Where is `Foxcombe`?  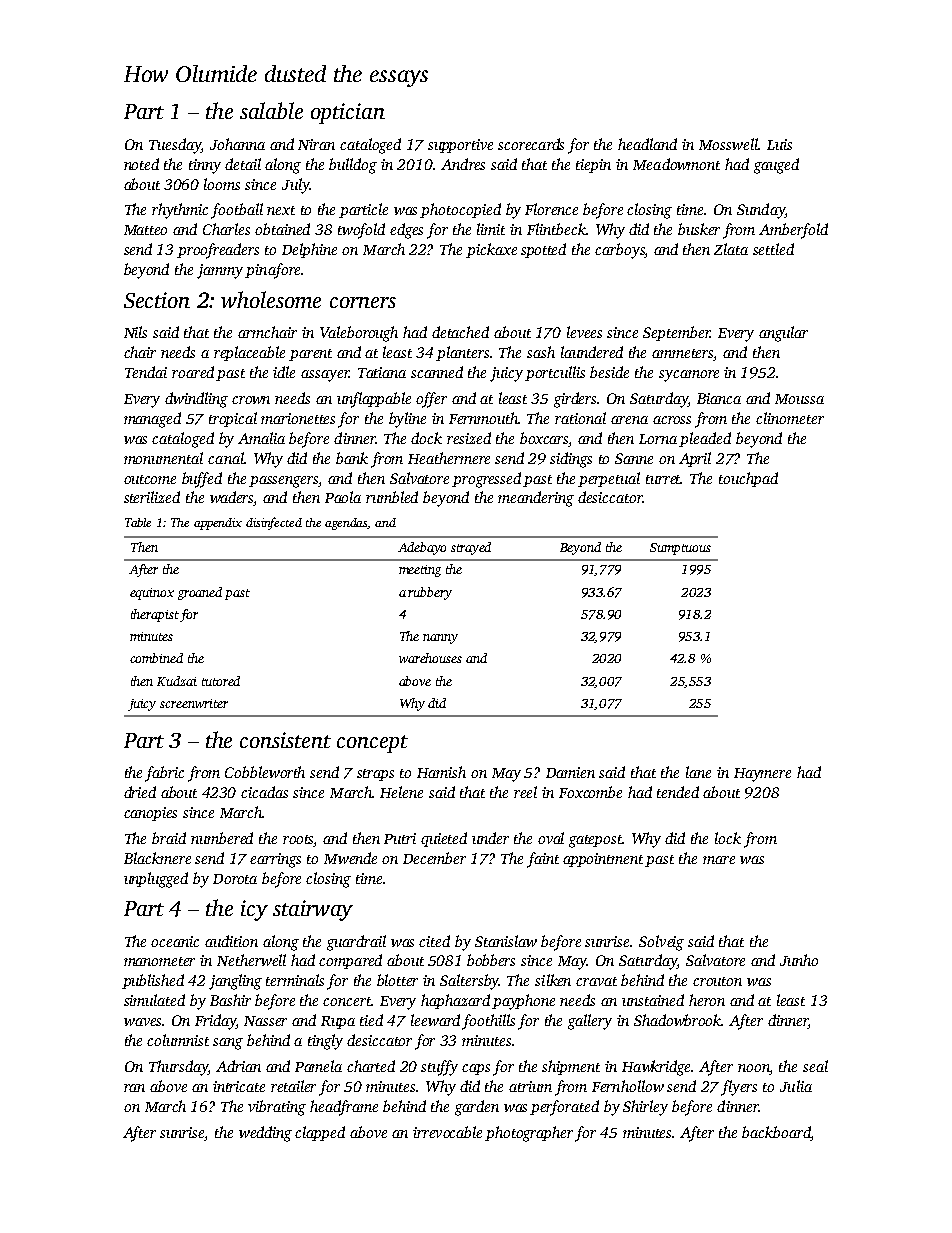
Foxcombe is located at coordinates (590, 792).
